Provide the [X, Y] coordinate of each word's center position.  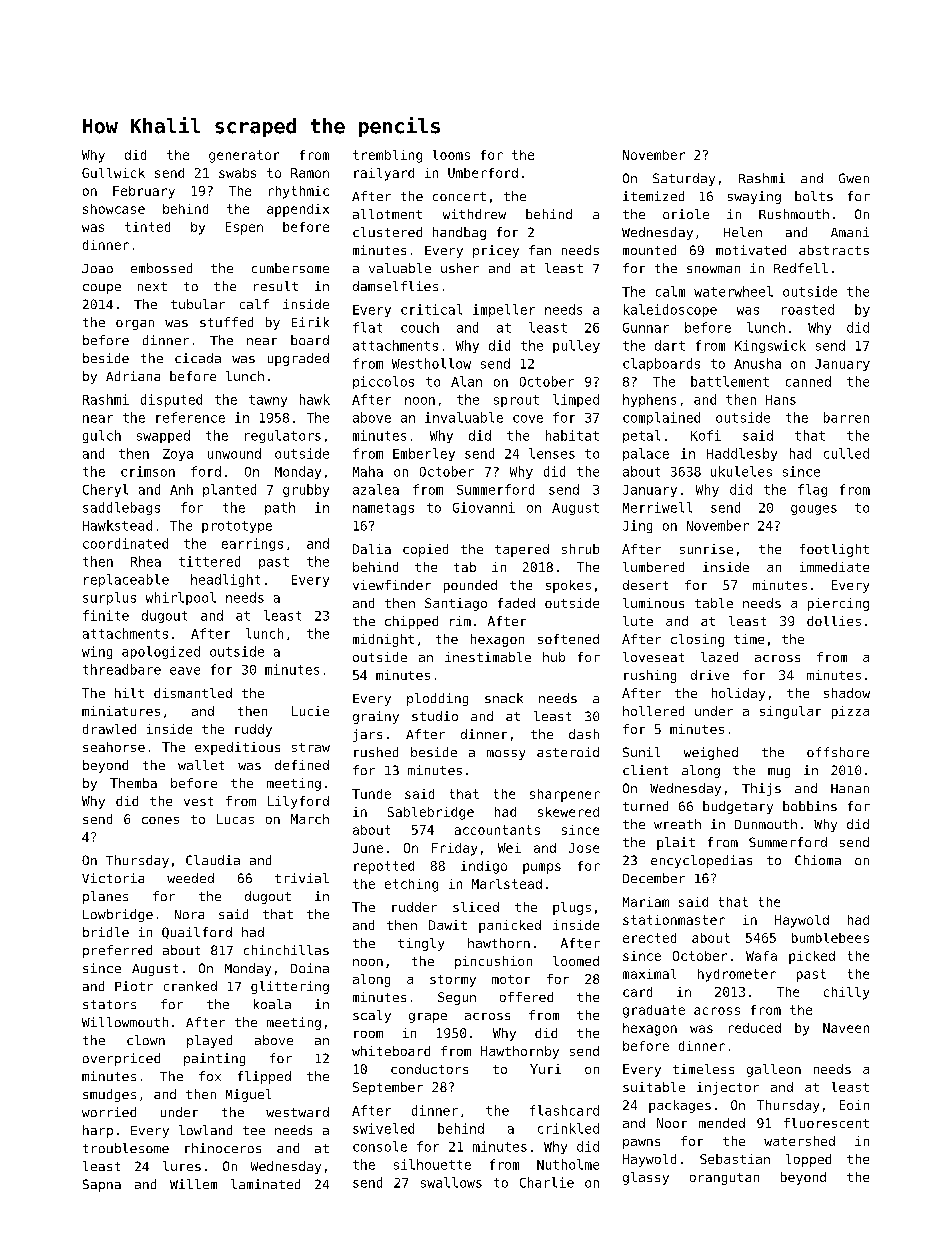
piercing [838, 604]
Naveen [846, 1028]
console [380, 1146]
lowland [205, 1130]
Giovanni [484, 507]
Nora [189, 914]
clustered [387, 232]
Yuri [545, 1069]
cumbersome [290, 268]
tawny [268, 401]
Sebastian [735, 1159]
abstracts [834, 250]
